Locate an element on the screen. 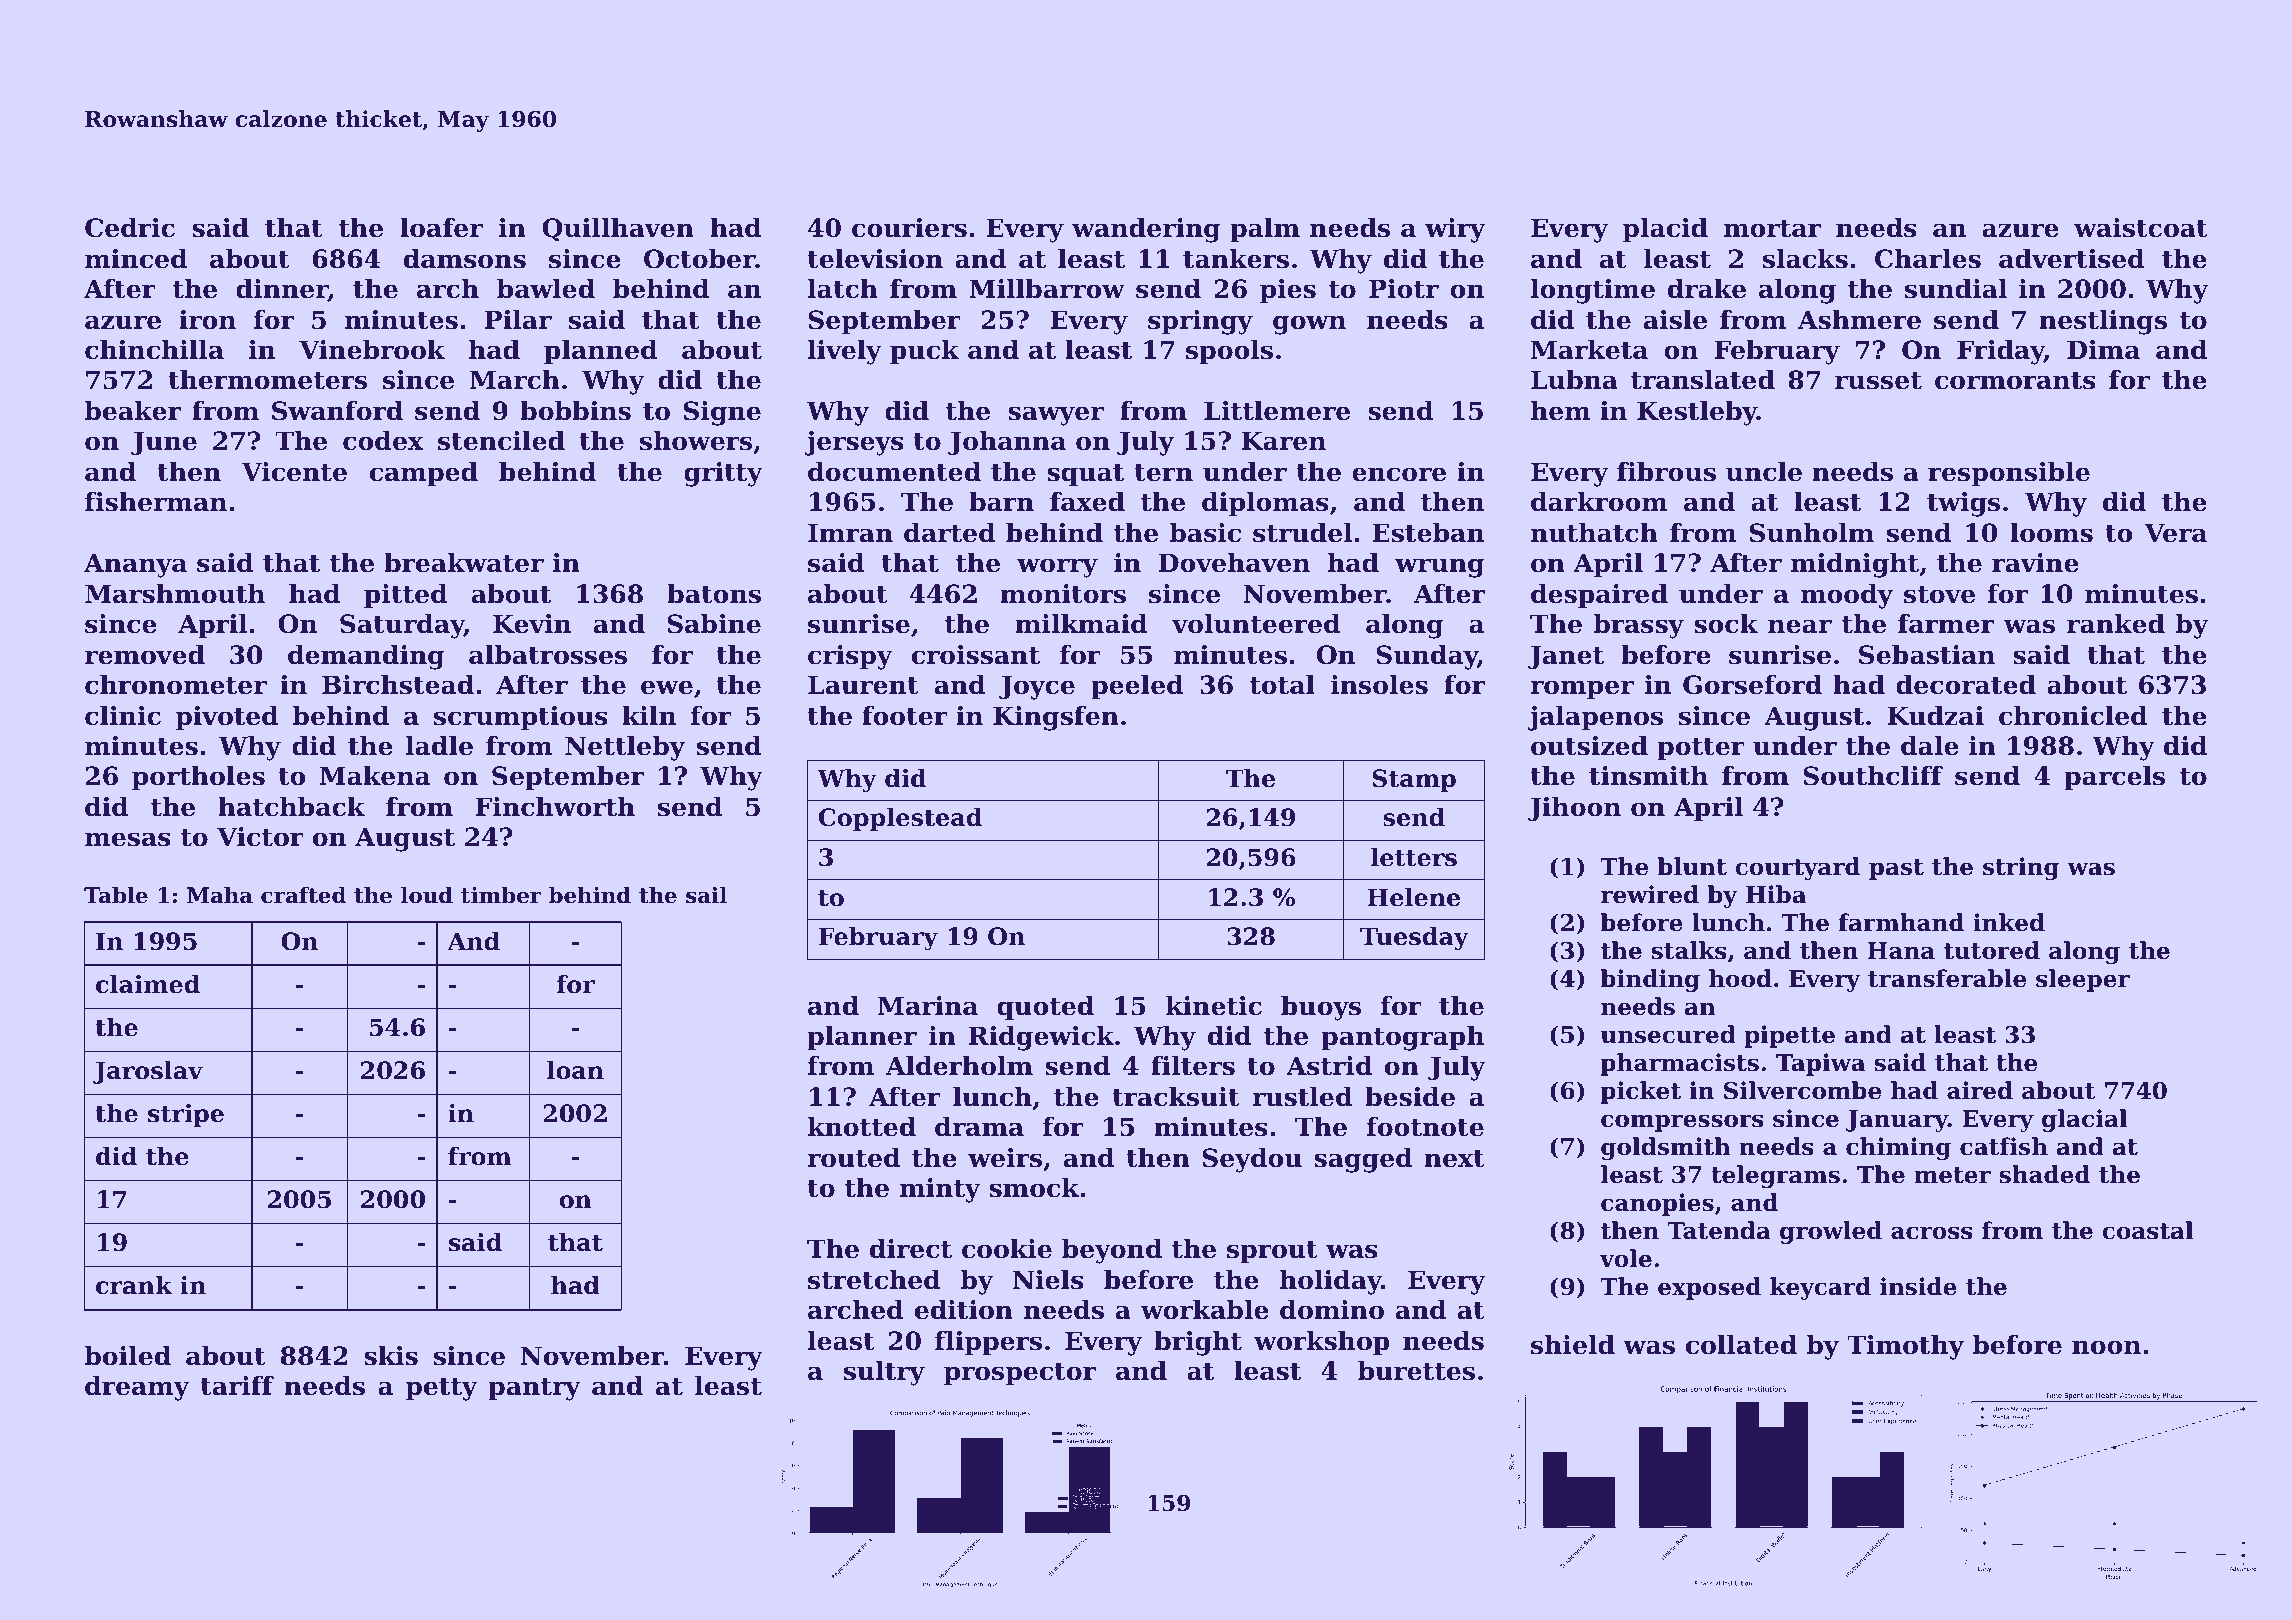 Image resolution: width=2292 pixels, height=1620 pixels. sultry is located at coordinates (884, 1373).
